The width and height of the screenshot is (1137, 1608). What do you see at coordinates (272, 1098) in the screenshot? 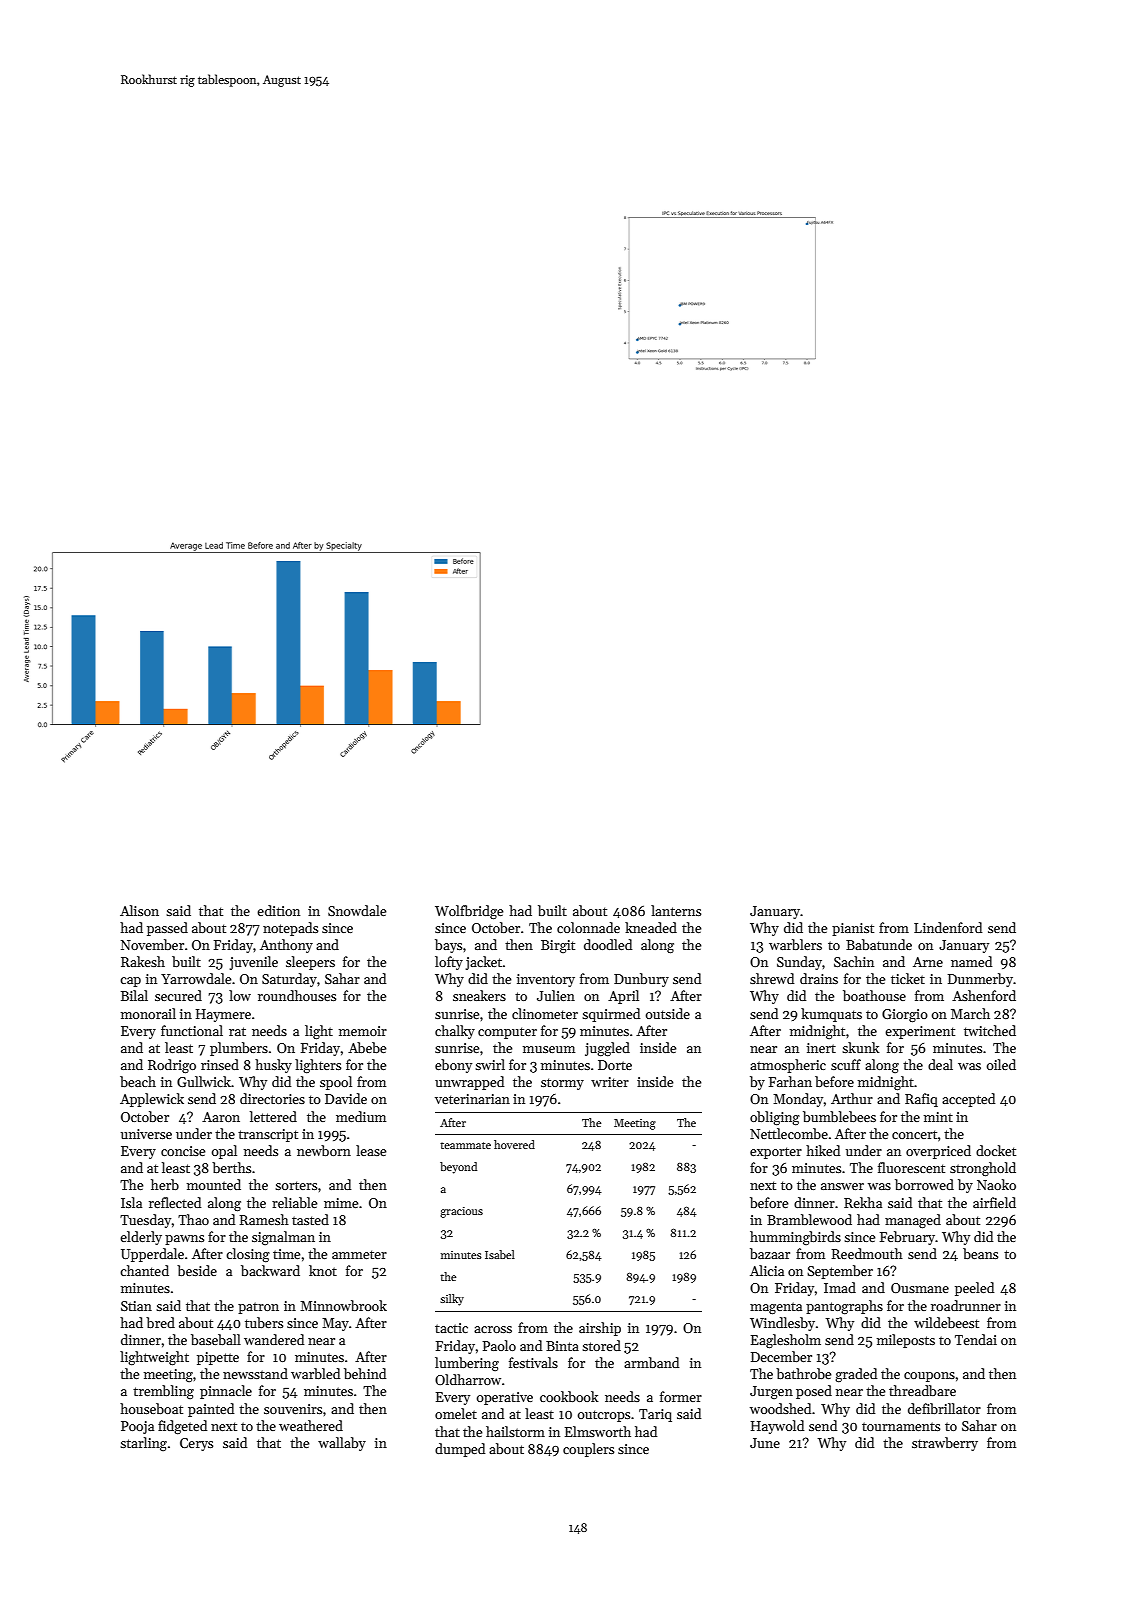
I see `directories` at bounding box center [272, 1098].
